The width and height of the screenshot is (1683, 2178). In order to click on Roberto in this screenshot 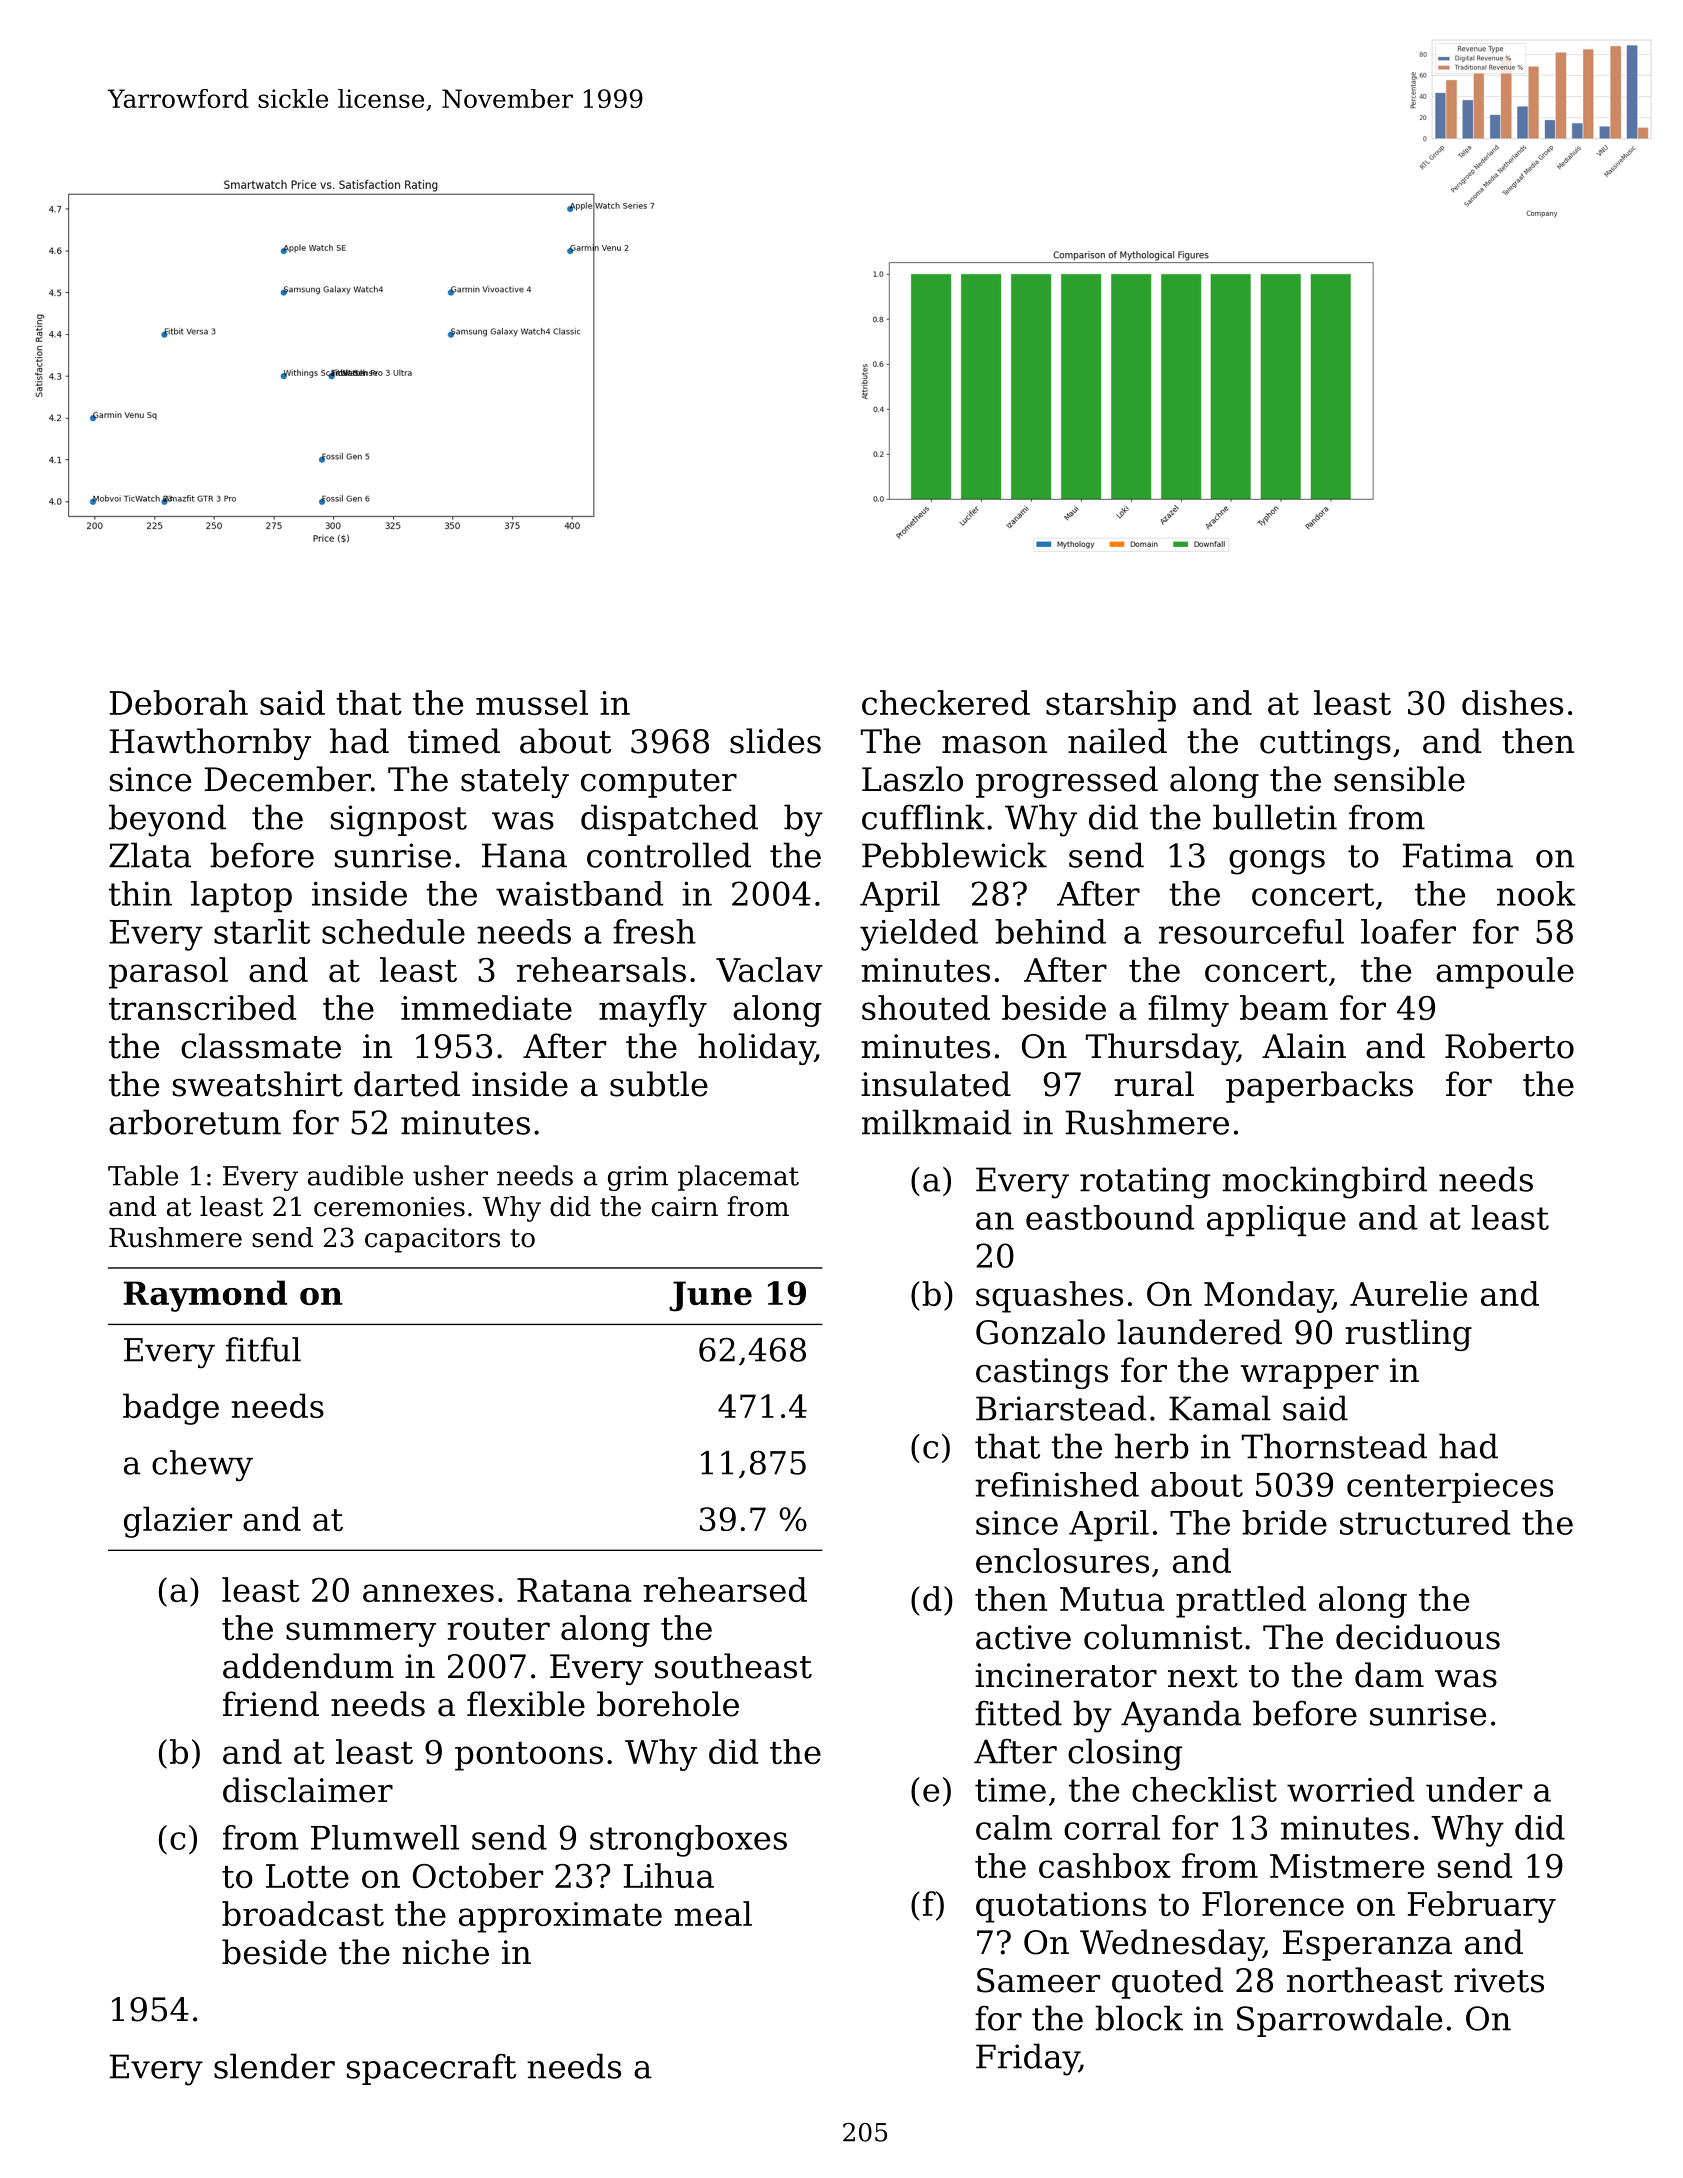, I will do `click(1509, 1046)`.
